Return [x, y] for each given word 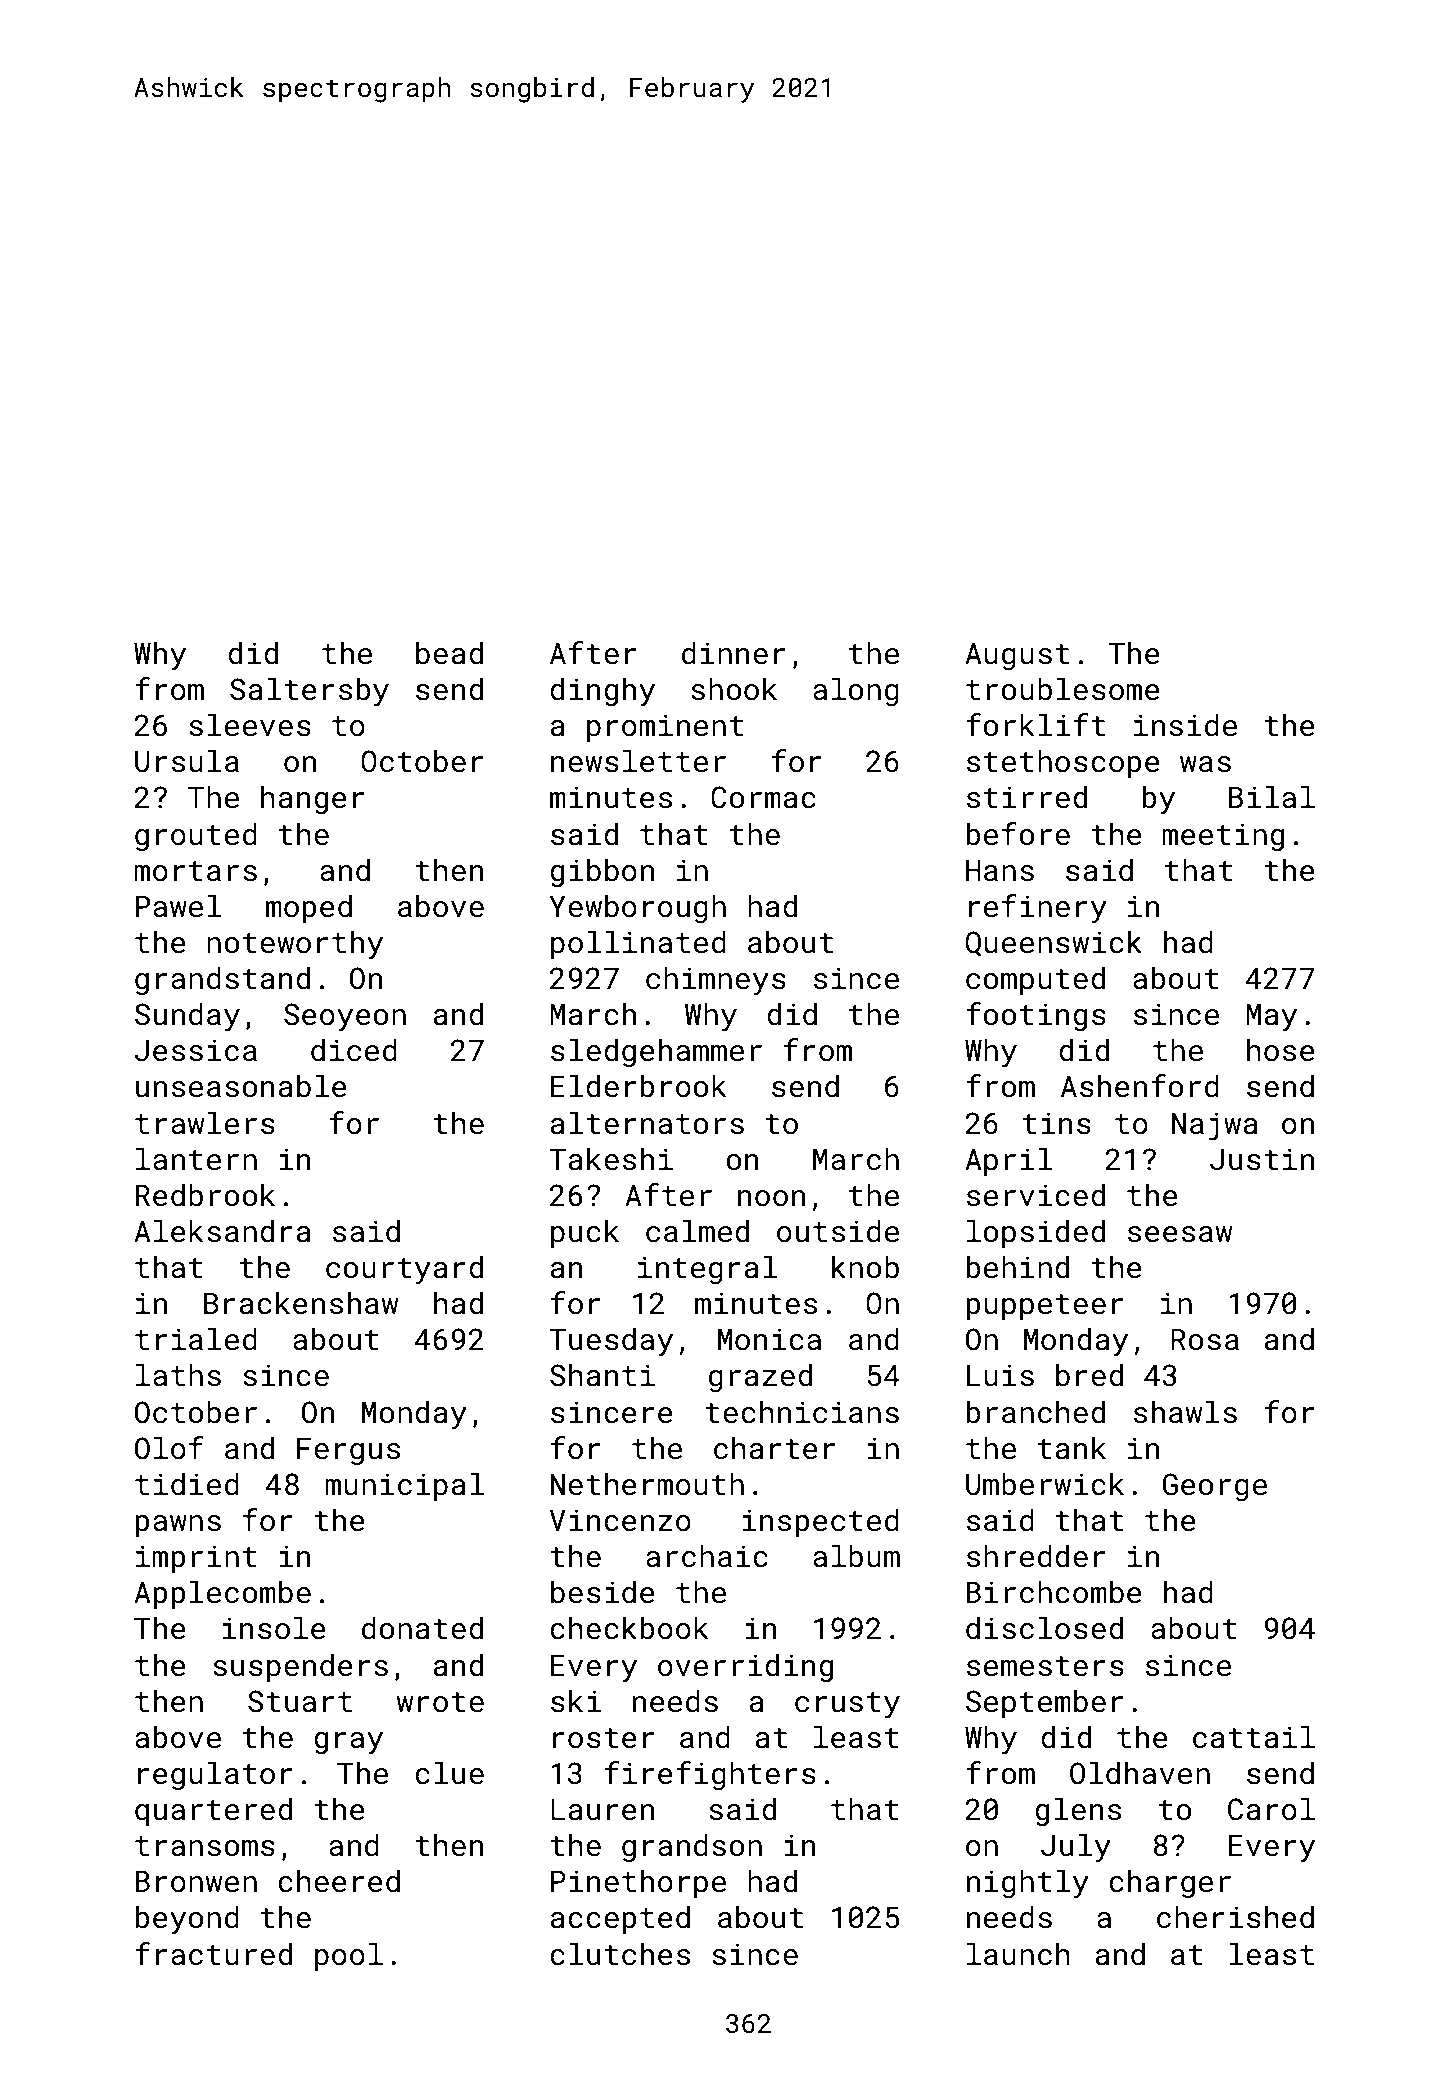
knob [865, 1267]
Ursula [187, 761]
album [856, 1556]
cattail [1254, 1737]
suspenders [300, 1667]
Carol [1271, 1809]
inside [1185, 725]
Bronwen [196, 1881]
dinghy [602, 692]
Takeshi [611, 1159]
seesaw [1180, 1234]
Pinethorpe [638, 1883]
